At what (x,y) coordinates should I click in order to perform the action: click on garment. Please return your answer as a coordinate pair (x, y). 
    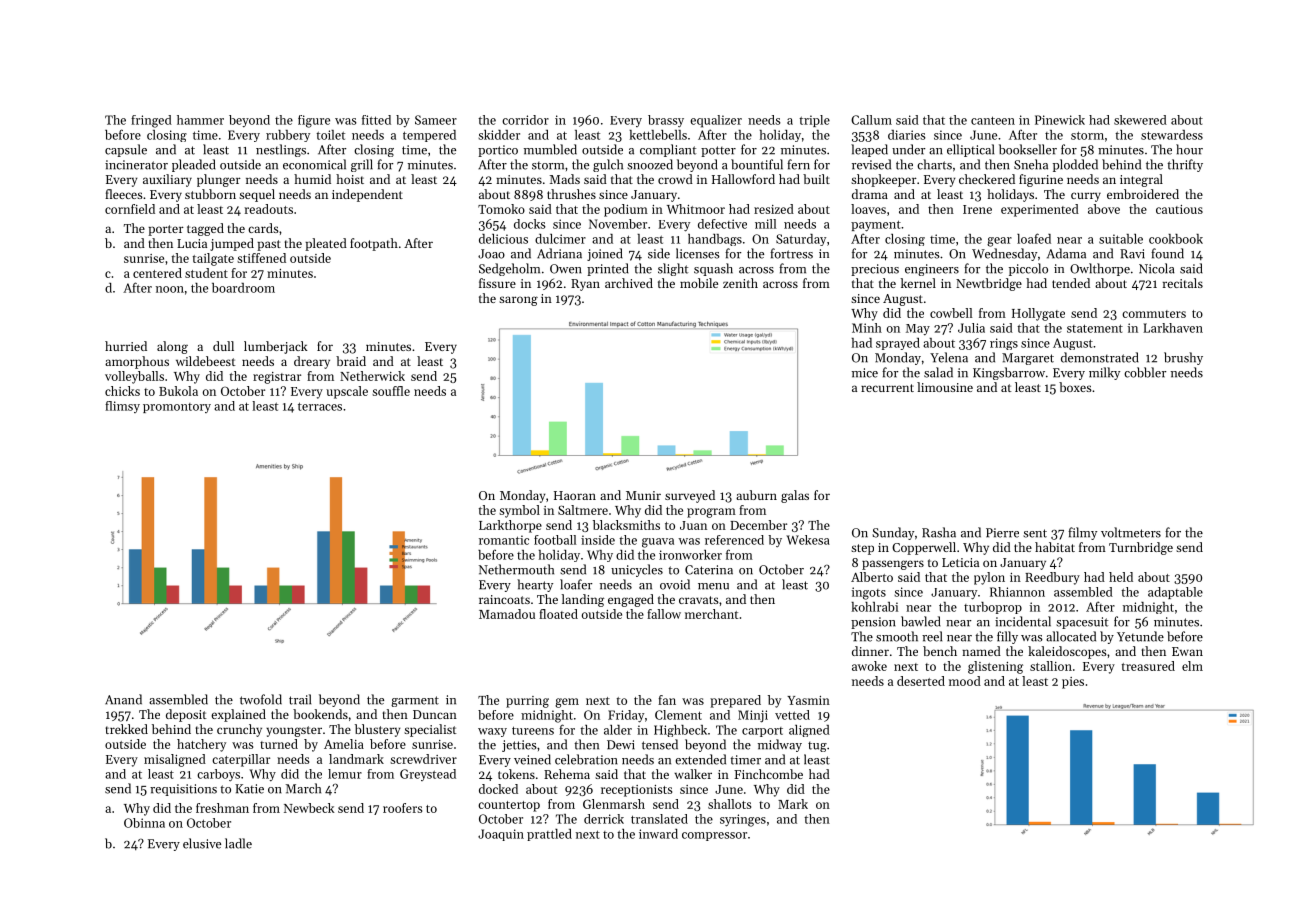
    Looking at the image, I should click on (415, 701).
